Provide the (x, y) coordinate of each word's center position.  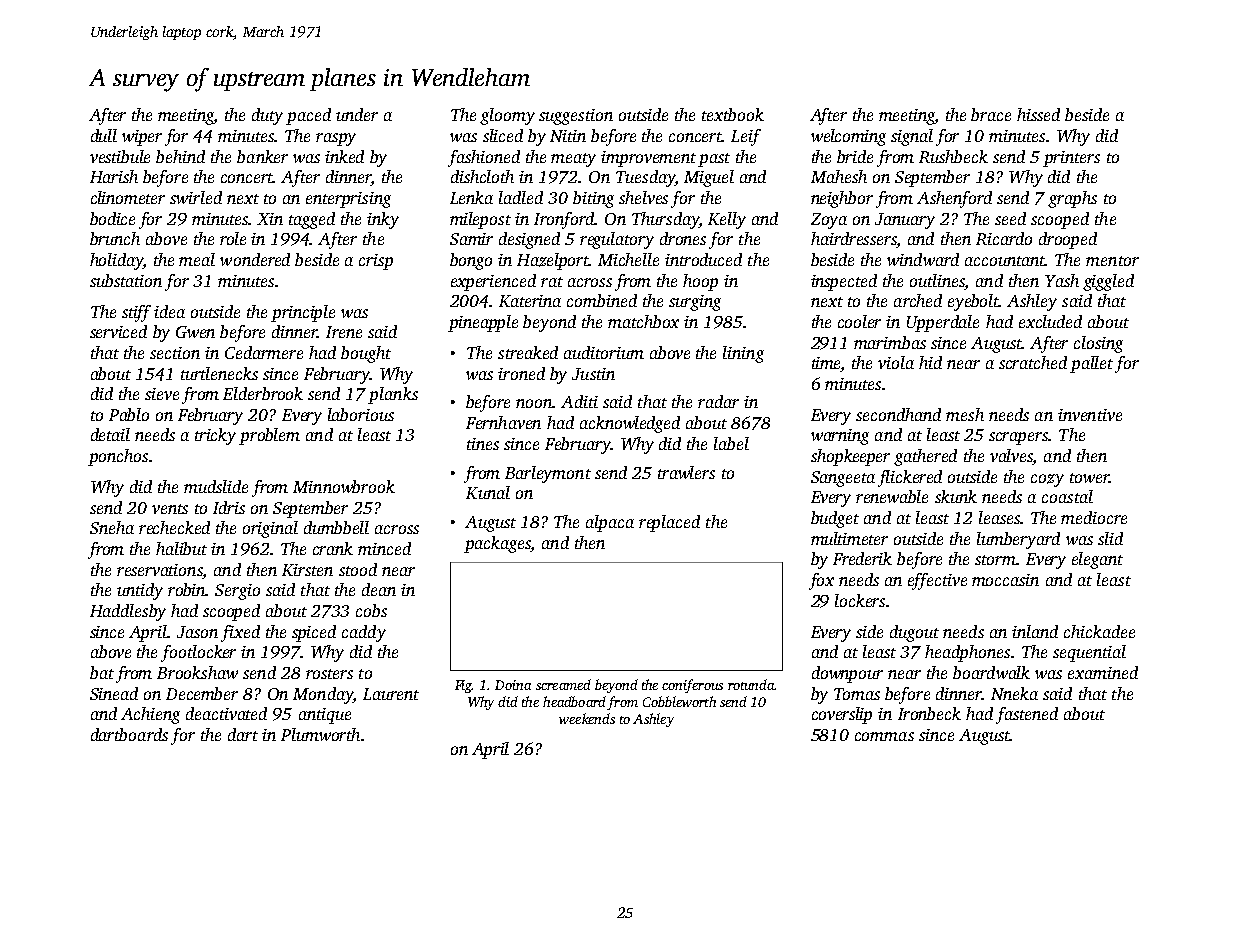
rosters (329, 674)
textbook (733, 114)
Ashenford (954, 199)
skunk (956, 496)
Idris (229, 507)
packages (497, 544)
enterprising (348, 200)
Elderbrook (263, 393)
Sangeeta (843, 479)
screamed (563, 684)
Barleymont (548, 474)
